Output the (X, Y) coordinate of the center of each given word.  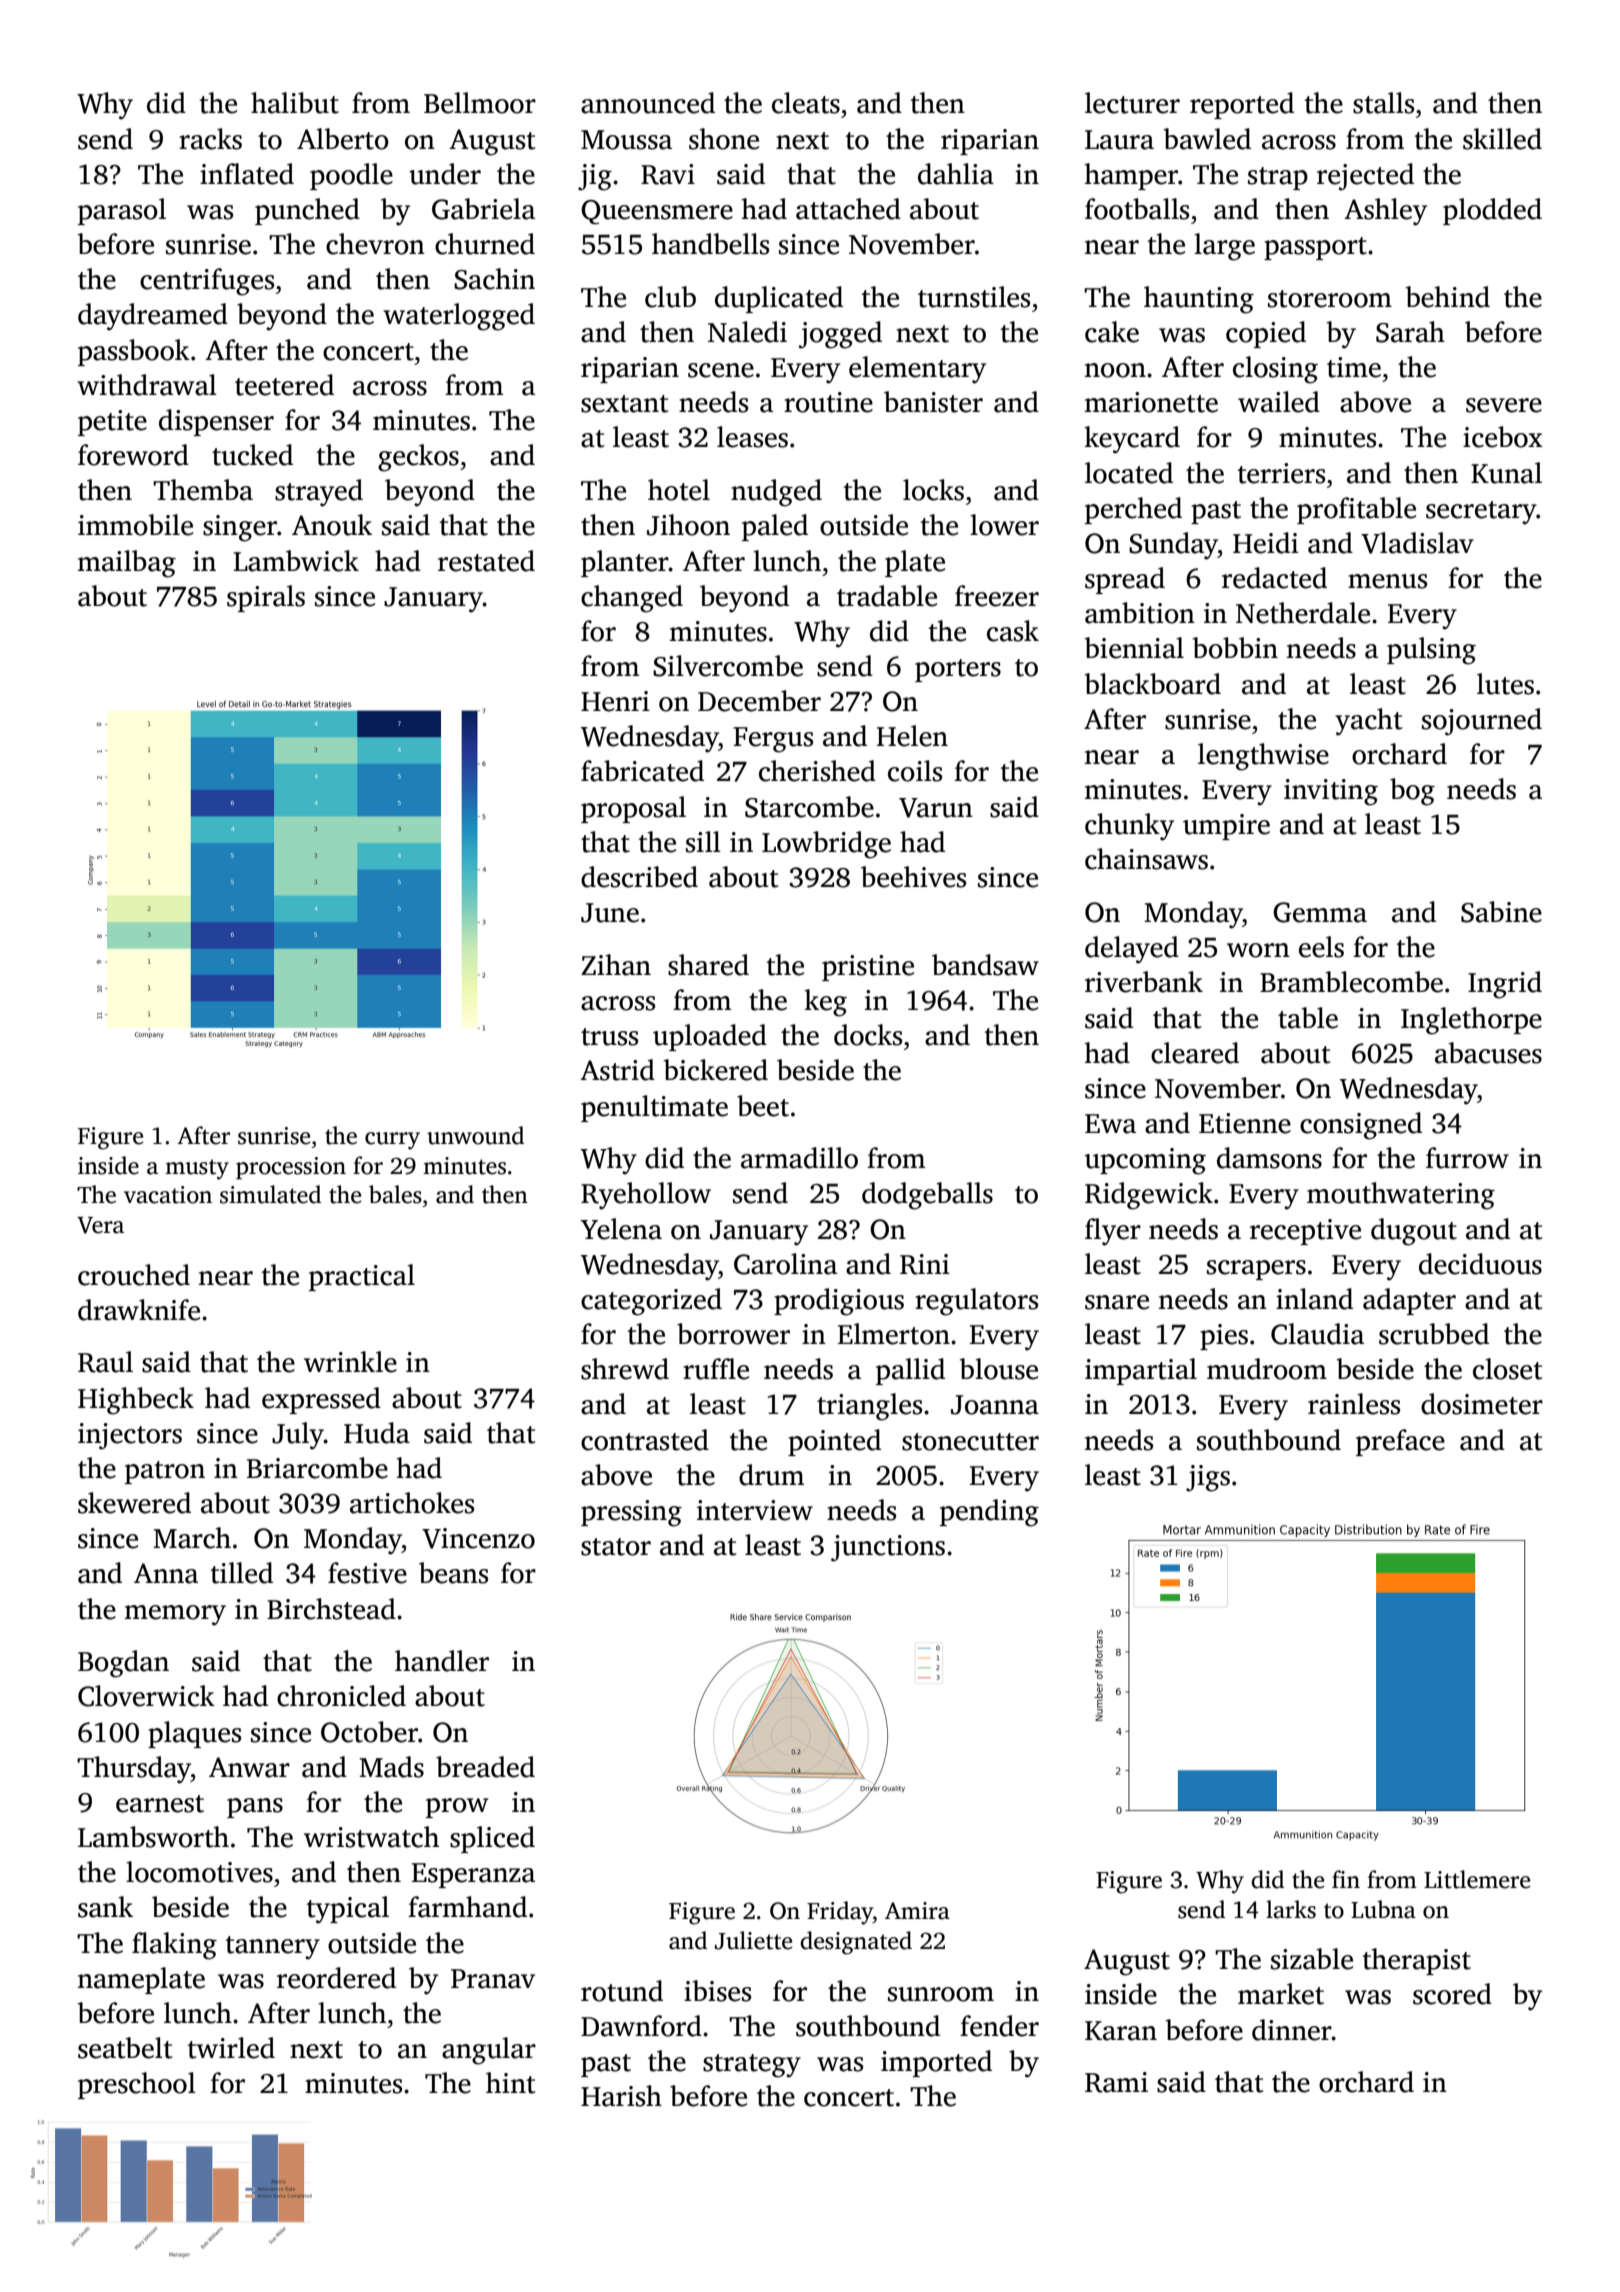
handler (442, 1661)
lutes (1505, 684)
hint (510, 2083)
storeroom (1330, 299)
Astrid (617, 1070)
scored (1452, 1994)
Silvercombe (728, 666)
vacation (168, 1195)
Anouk (332, 525)
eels (1321, 947)
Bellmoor (480, 103)
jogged (840, 335)
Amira (917, 1911)
